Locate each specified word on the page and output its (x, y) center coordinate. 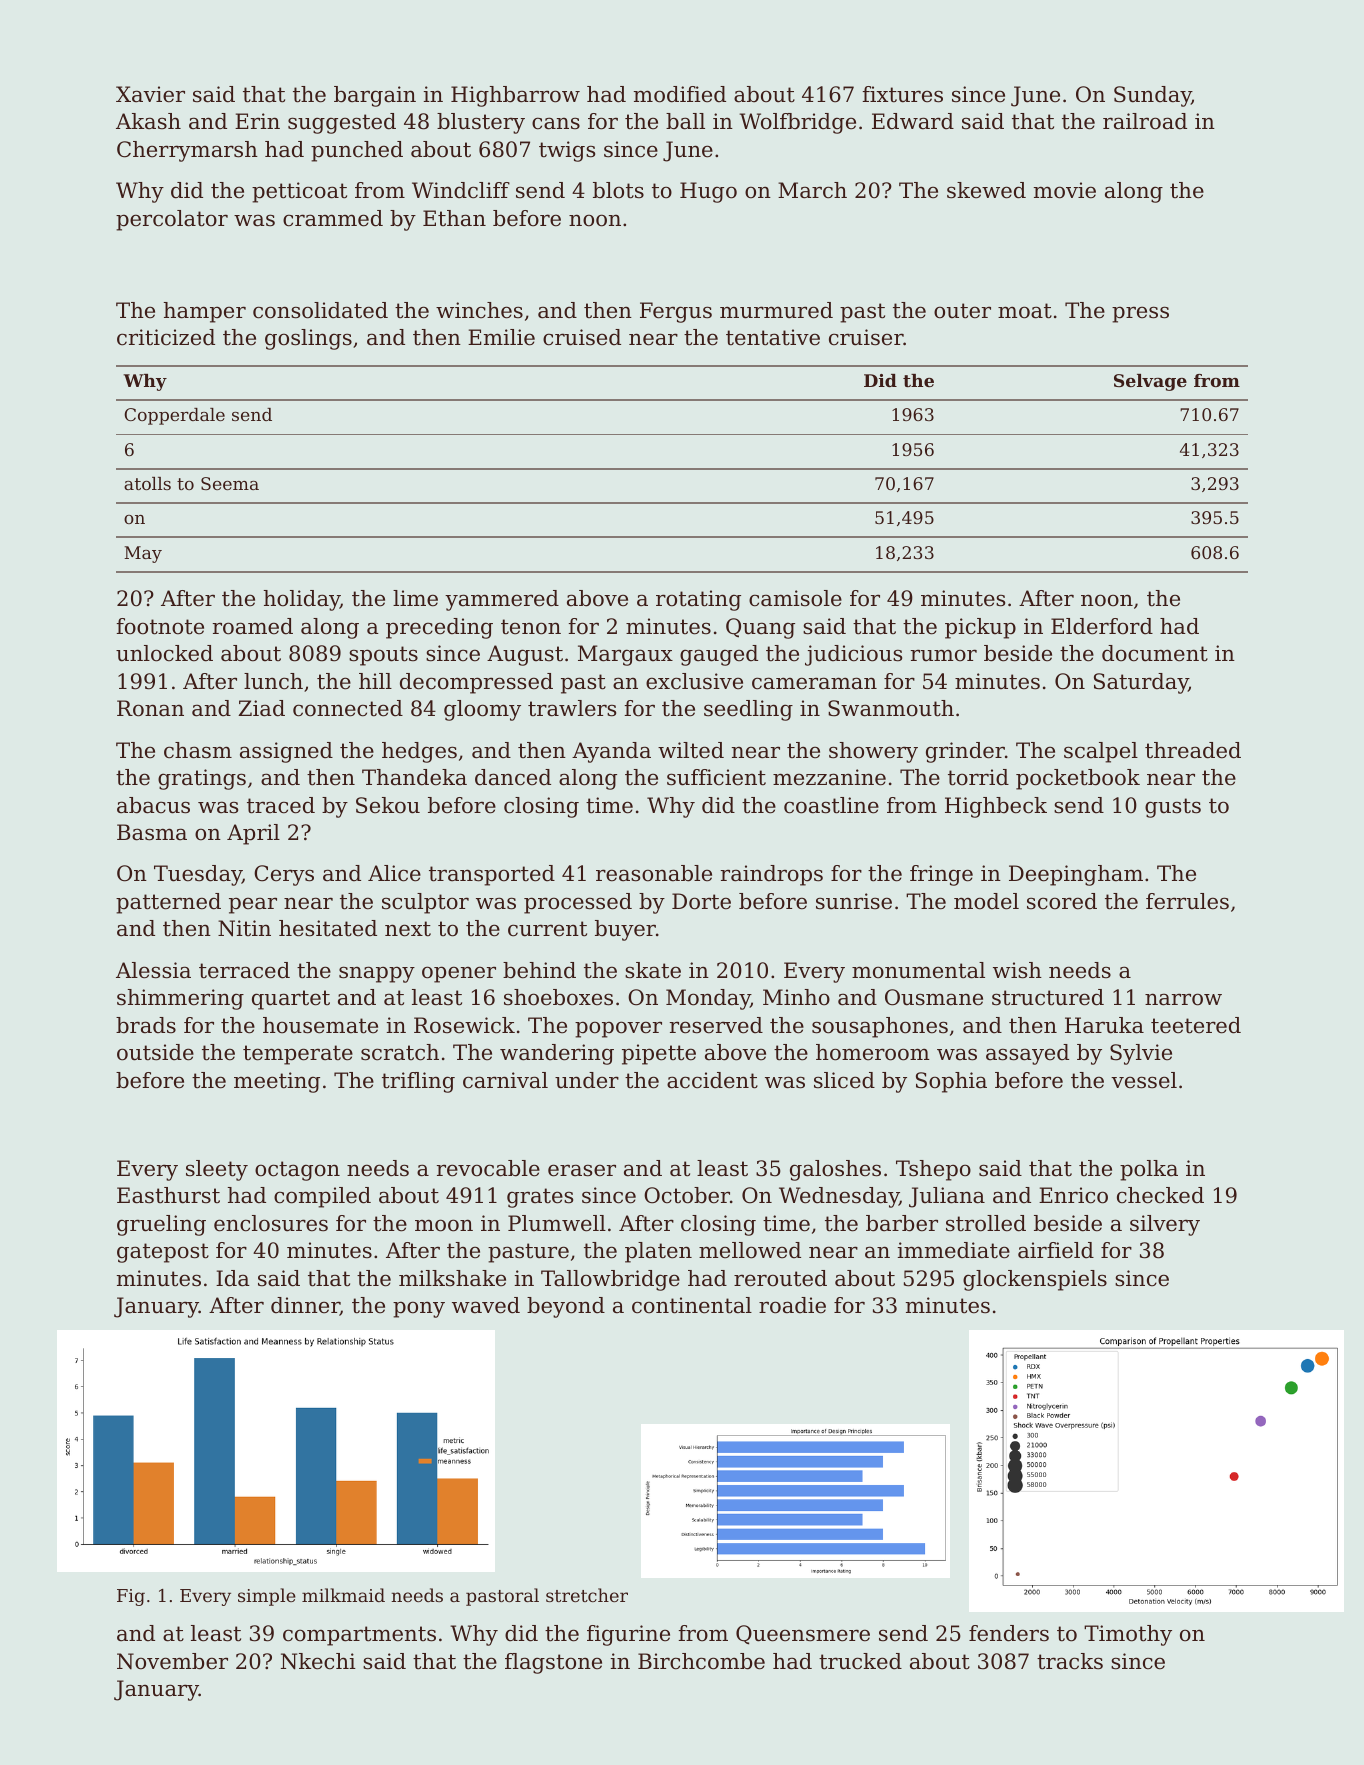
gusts (1173, 808)
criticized (166, 337)
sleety (217, 1170)
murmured (776, 310)
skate (653, 970)
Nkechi (318, 1661)
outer (962, 311)
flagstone (553, 1663)
